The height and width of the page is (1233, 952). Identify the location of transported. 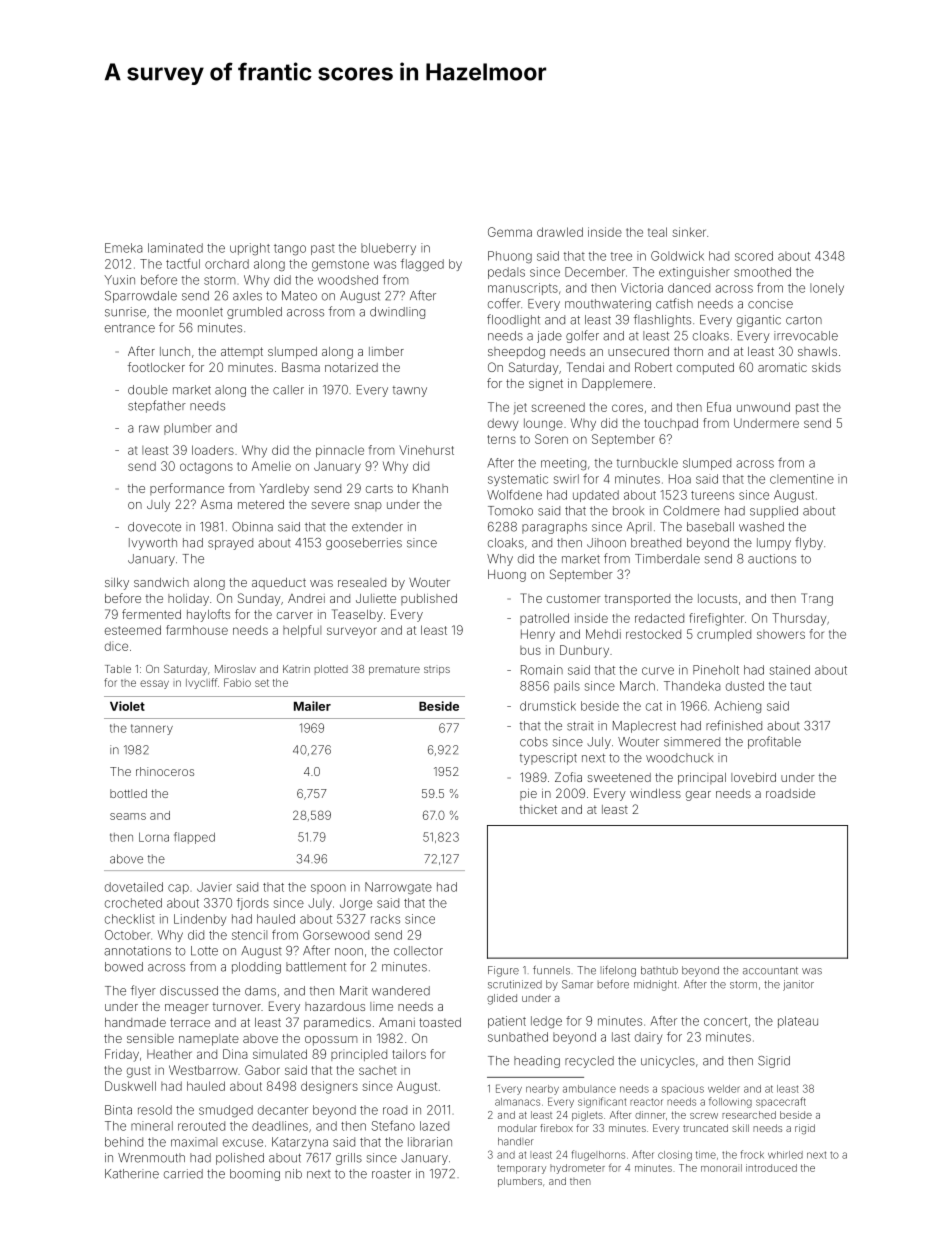
(637, 600).
